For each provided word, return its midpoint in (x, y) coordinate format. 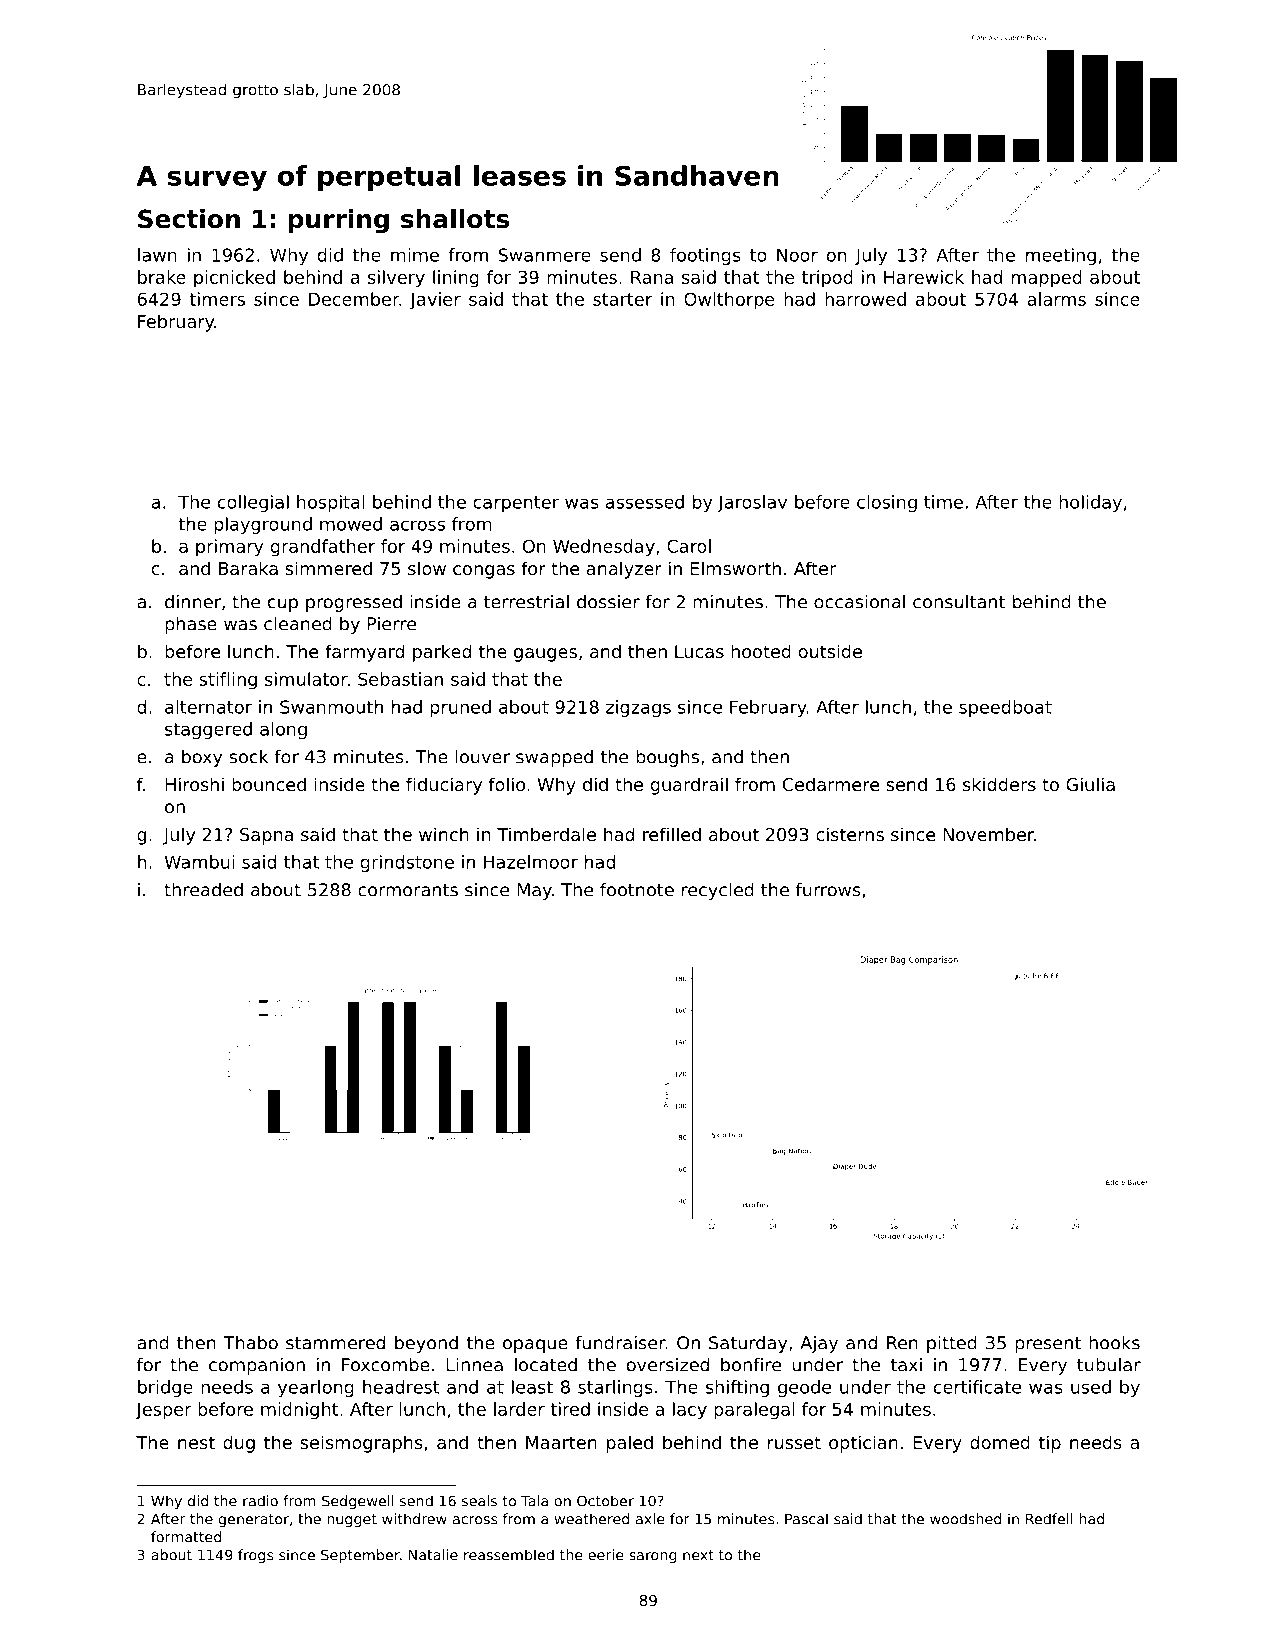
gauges (545, 655)
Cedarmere (831, 784)
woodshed (965, 1519)
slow (427, 568)
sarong (653, 1557)
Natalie (433, 1555)
